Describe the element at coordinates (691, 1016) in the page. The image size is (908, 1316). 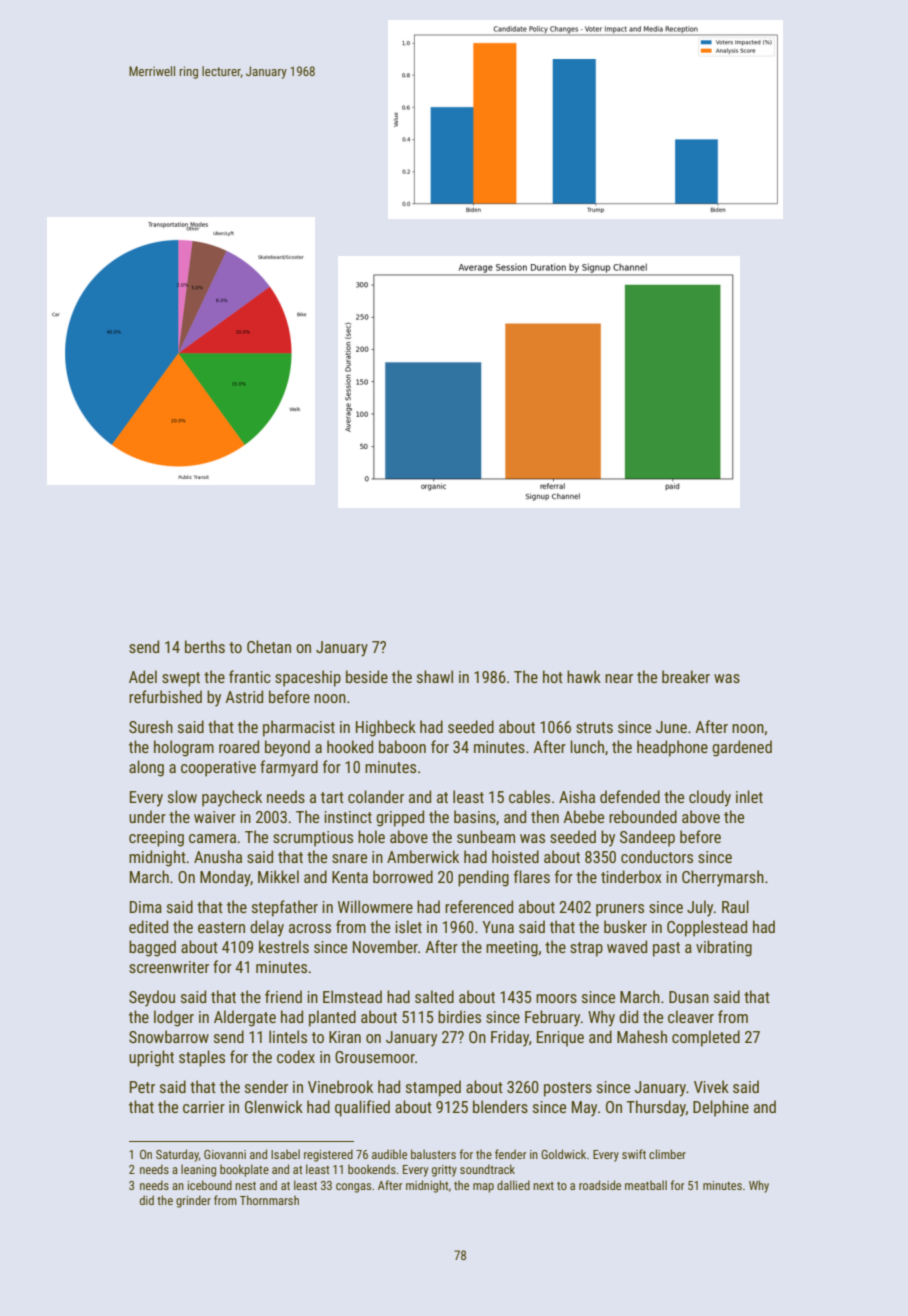
I see `cleaver` at that location.
